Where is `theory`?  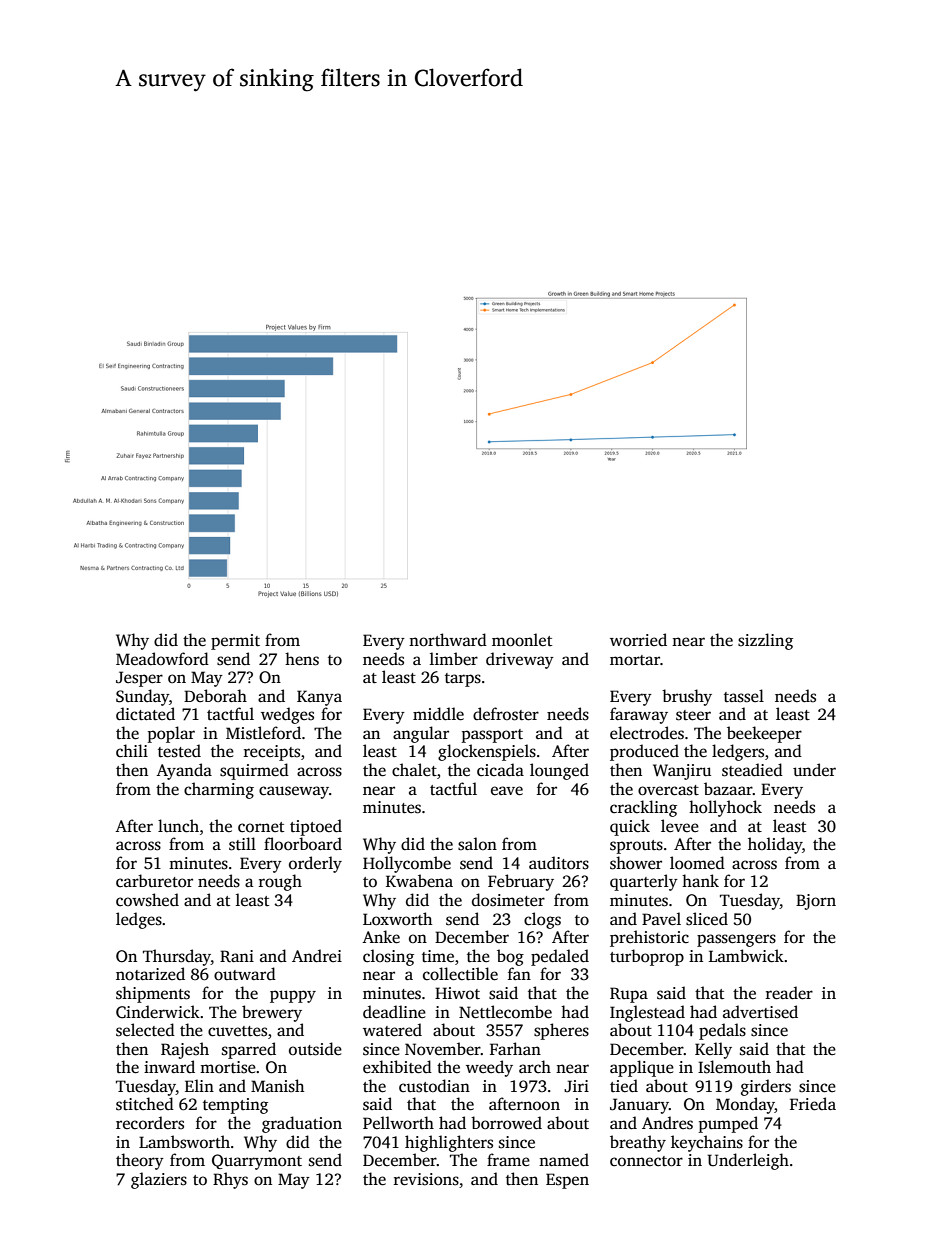
theory is located at coordinates (140, 1161).
